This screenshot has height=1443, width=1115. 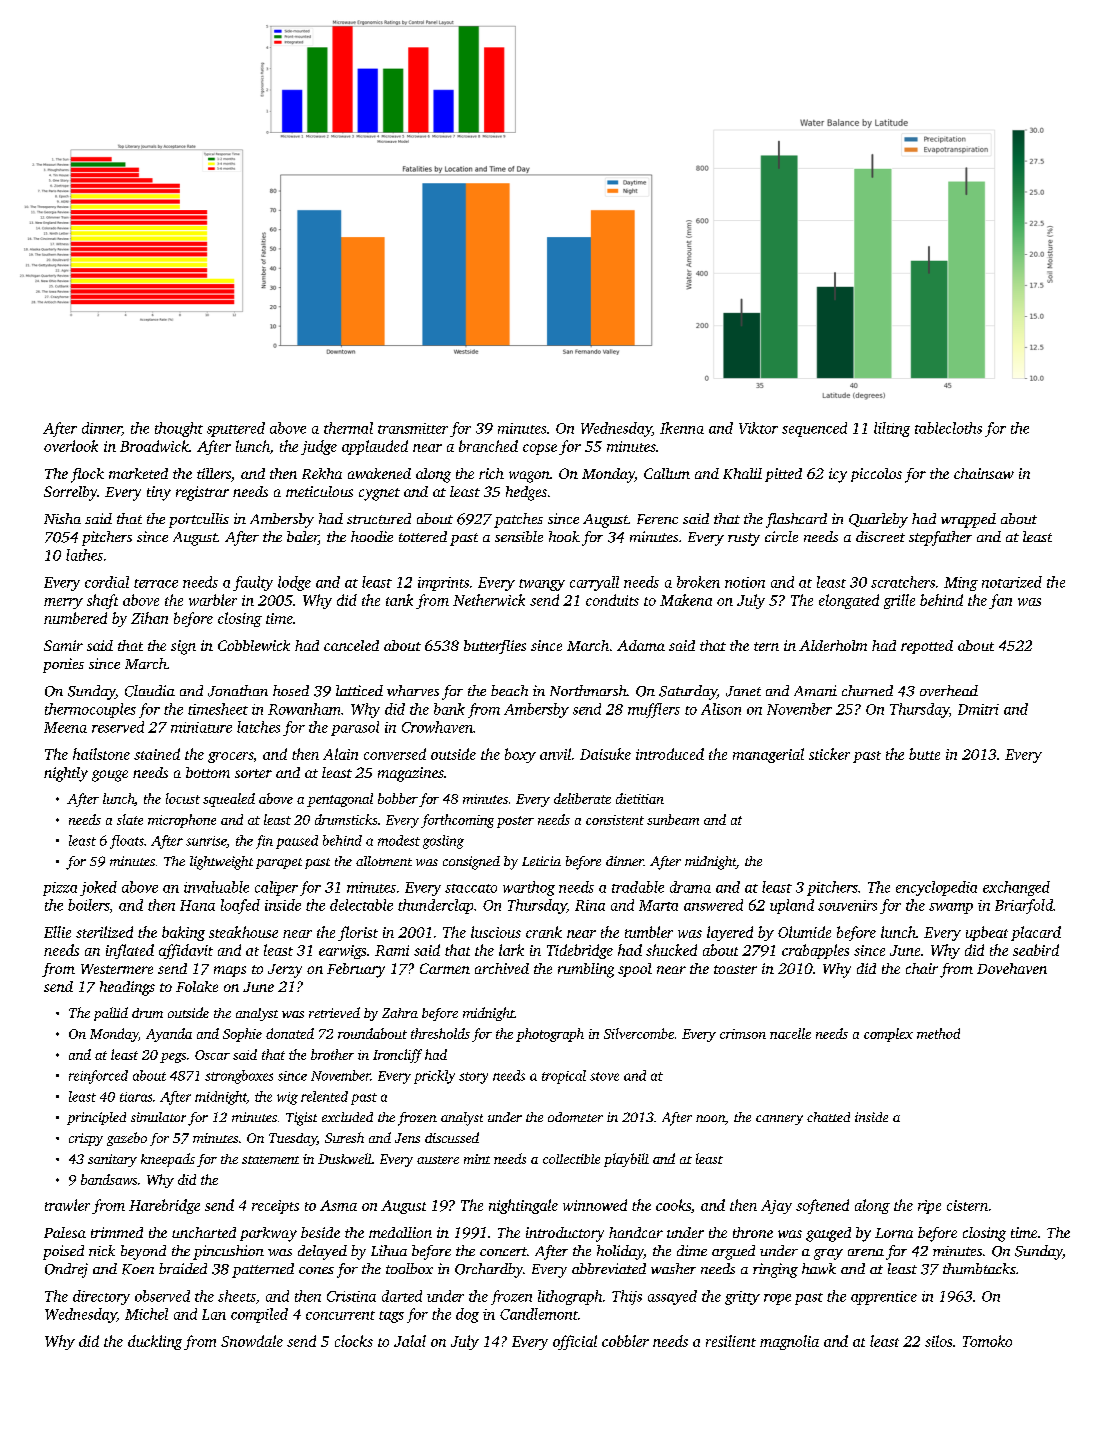 I want to click on Nisha, so click(x=62, y=518).
